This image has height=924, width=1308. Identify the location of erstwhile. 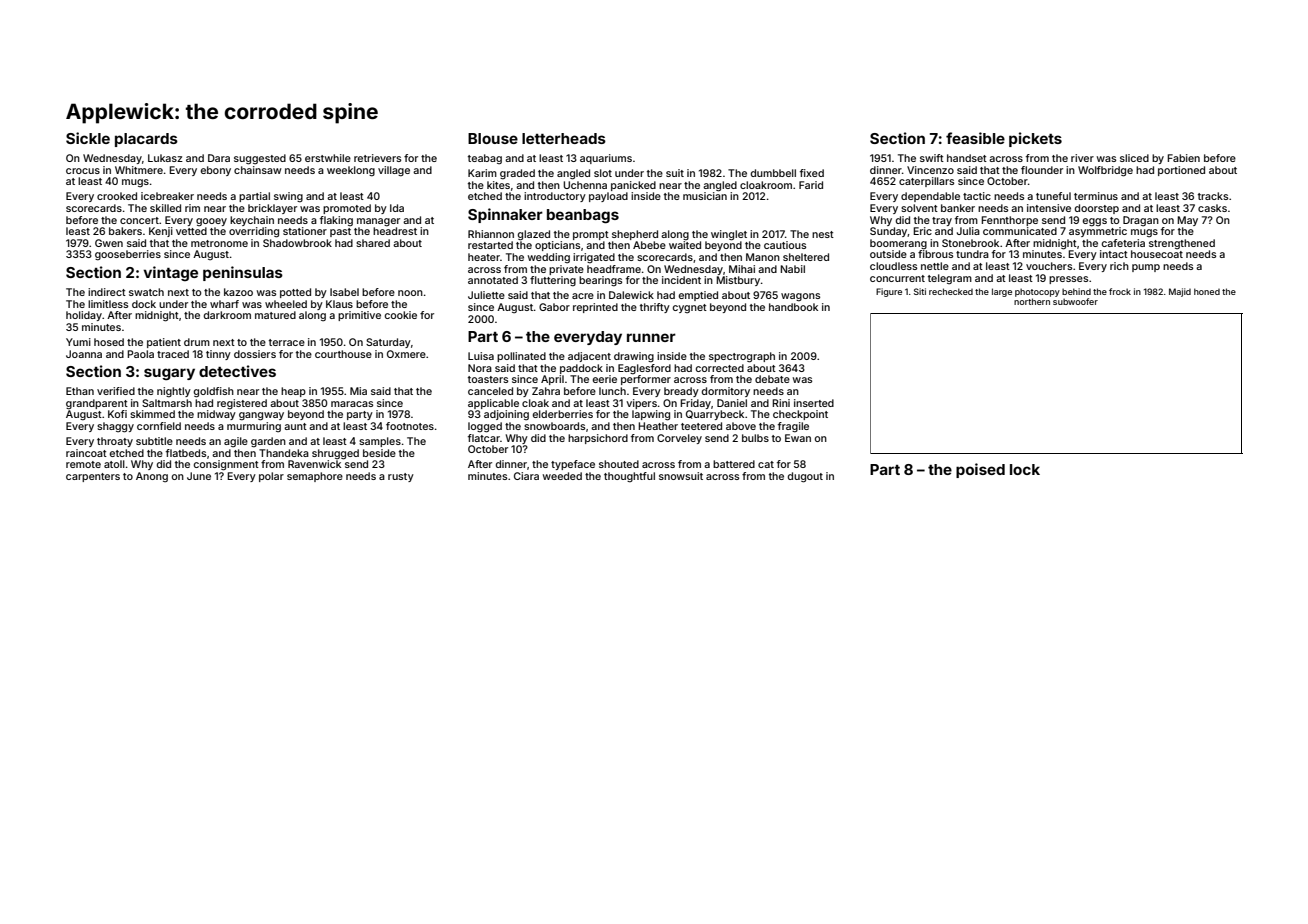
(328, 158).
